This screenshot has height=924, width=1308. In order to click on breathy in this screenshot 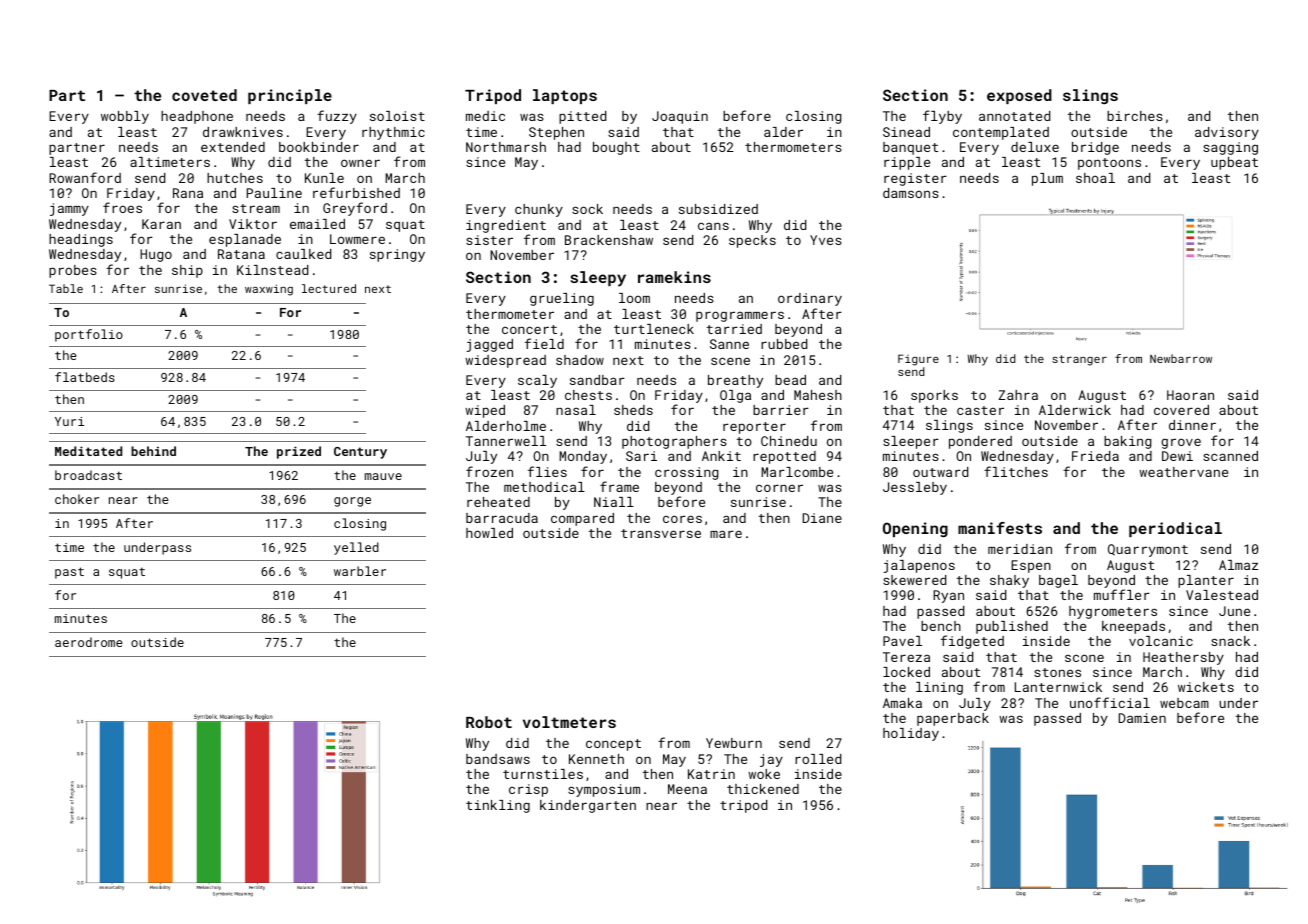, I will do `click(735, 381)`.
